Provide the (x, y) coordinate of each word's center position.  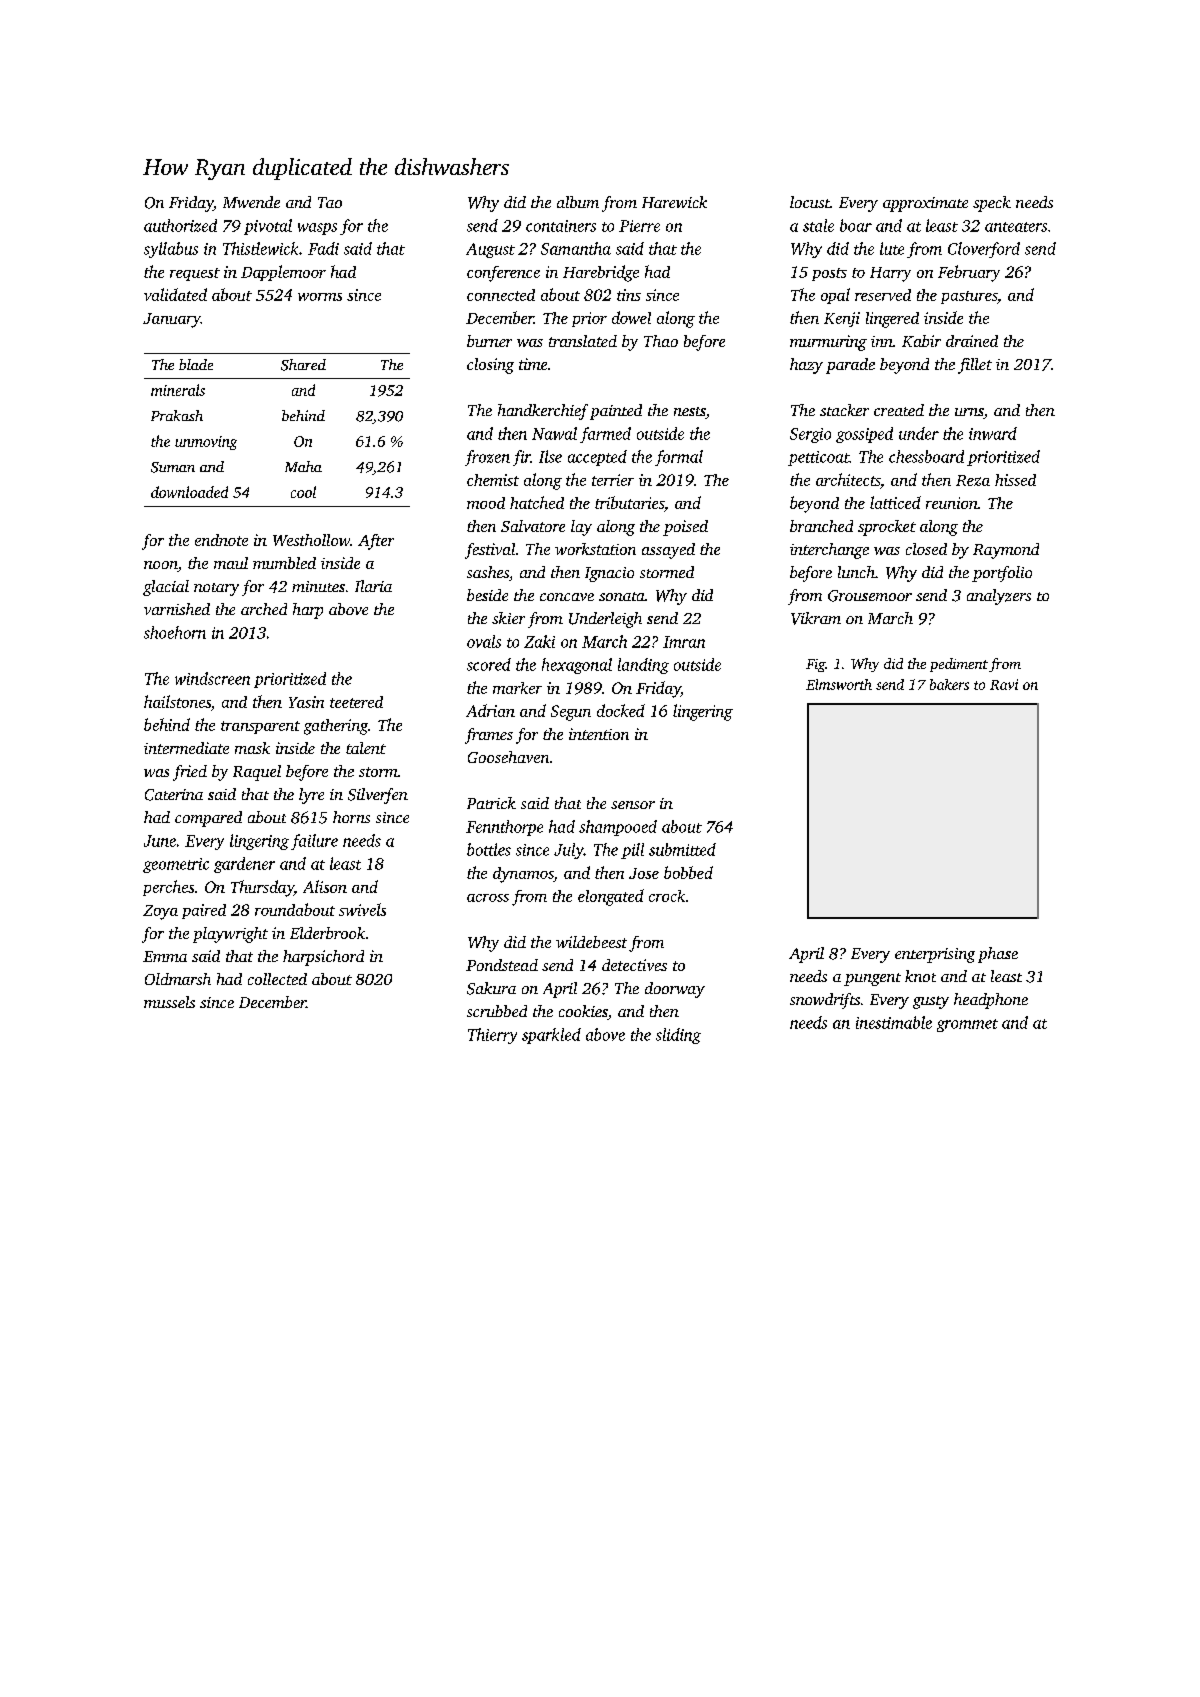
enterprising (935, 955)
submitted (682, 849)
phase (998, 955)
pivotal (268, 227)
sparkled (551, 1036)
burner (489, 341)
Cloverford (984, 250)
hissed (1015, 480)
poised (685, 528)
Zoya (160, 912)
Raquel (257, 773)
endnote (221, 540)
